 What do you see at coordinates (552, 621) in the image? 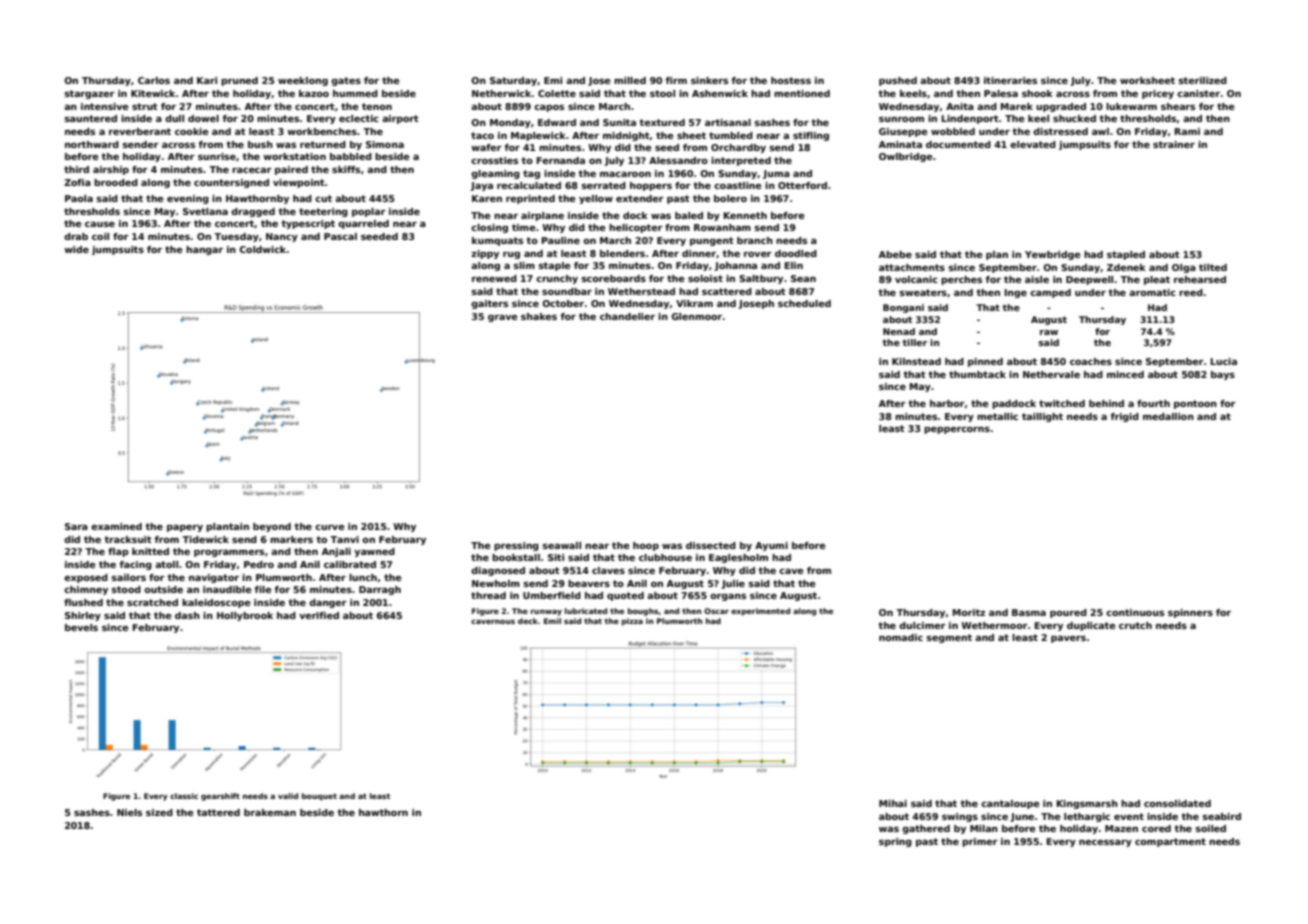
I see `Emil` at bounding box center [552, 621].
